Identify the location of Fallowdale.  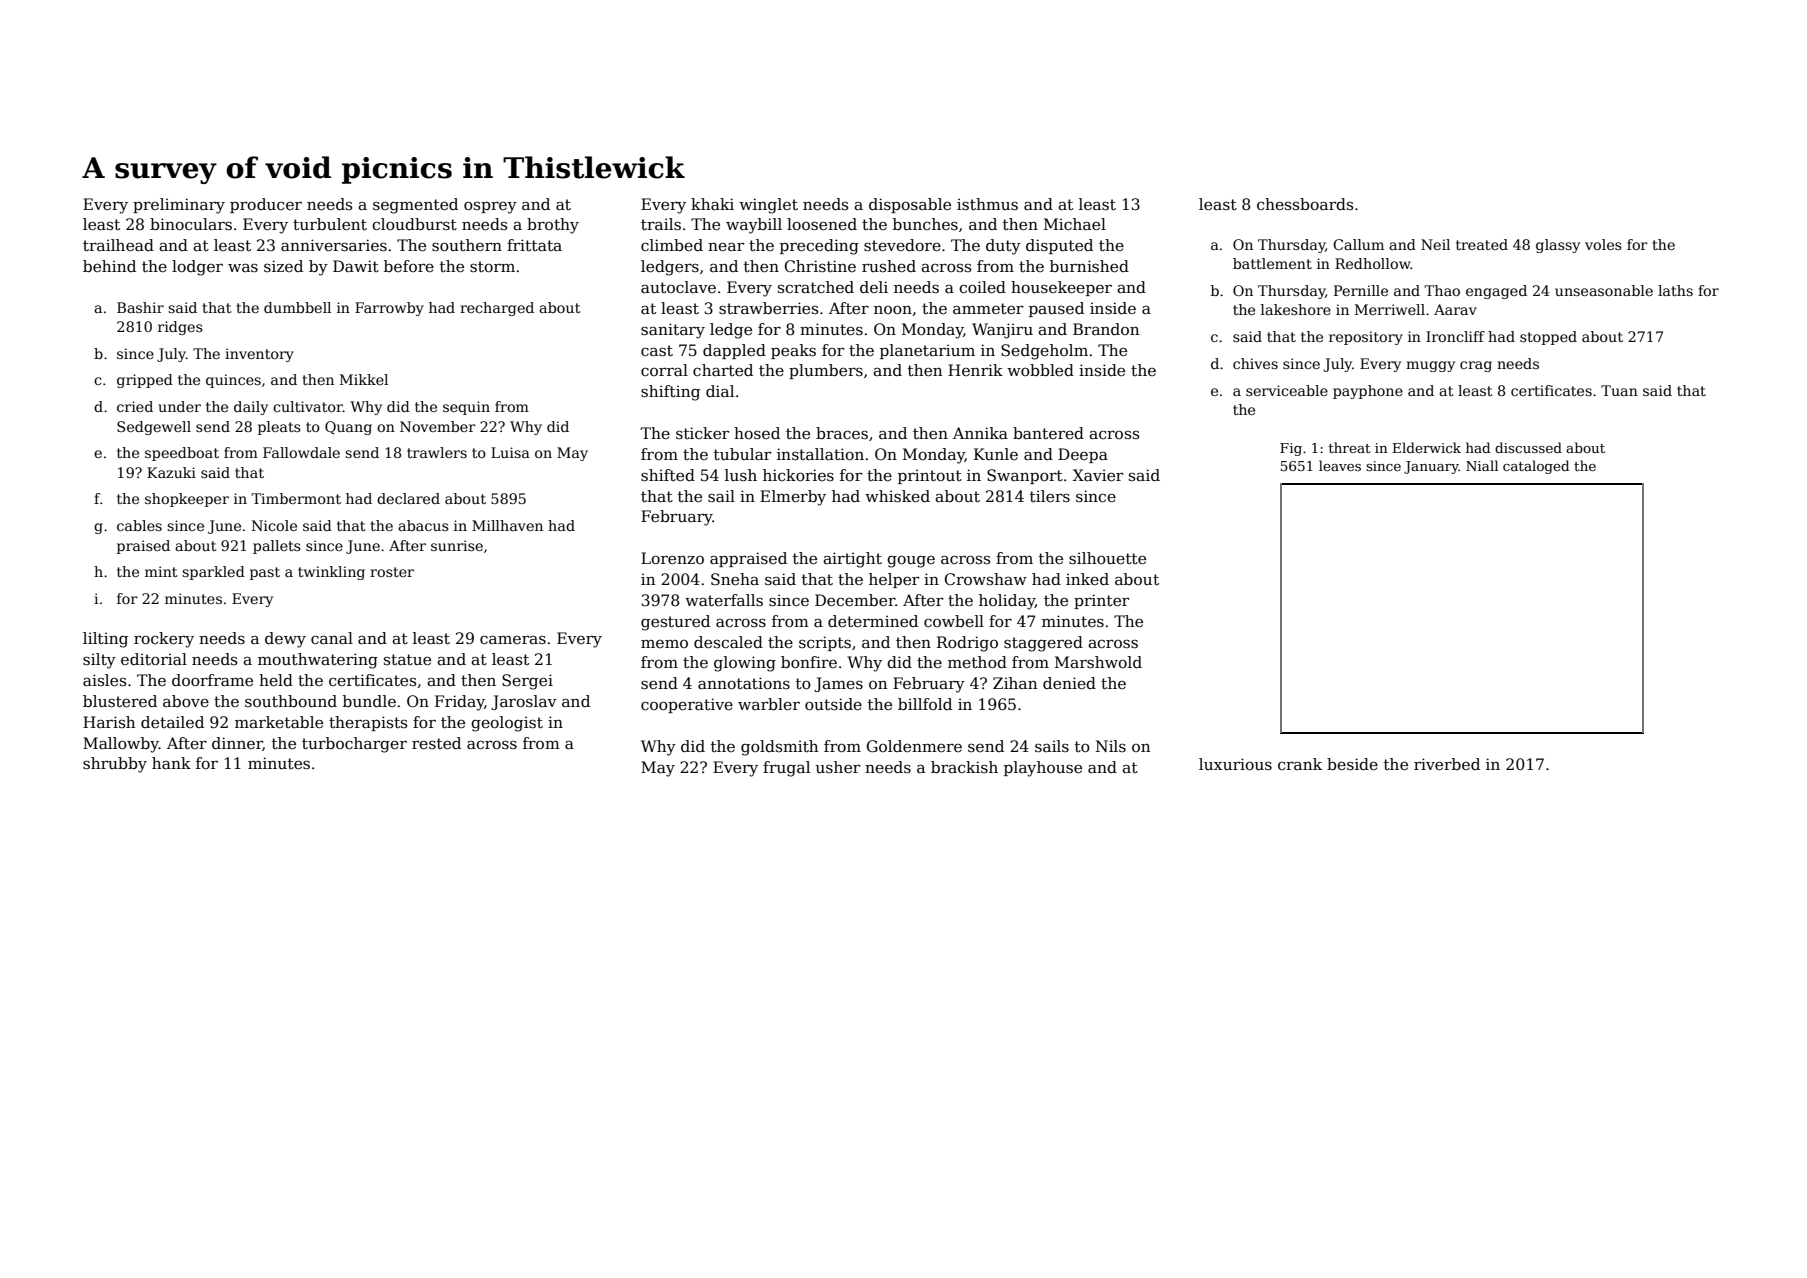
(301, 452).
